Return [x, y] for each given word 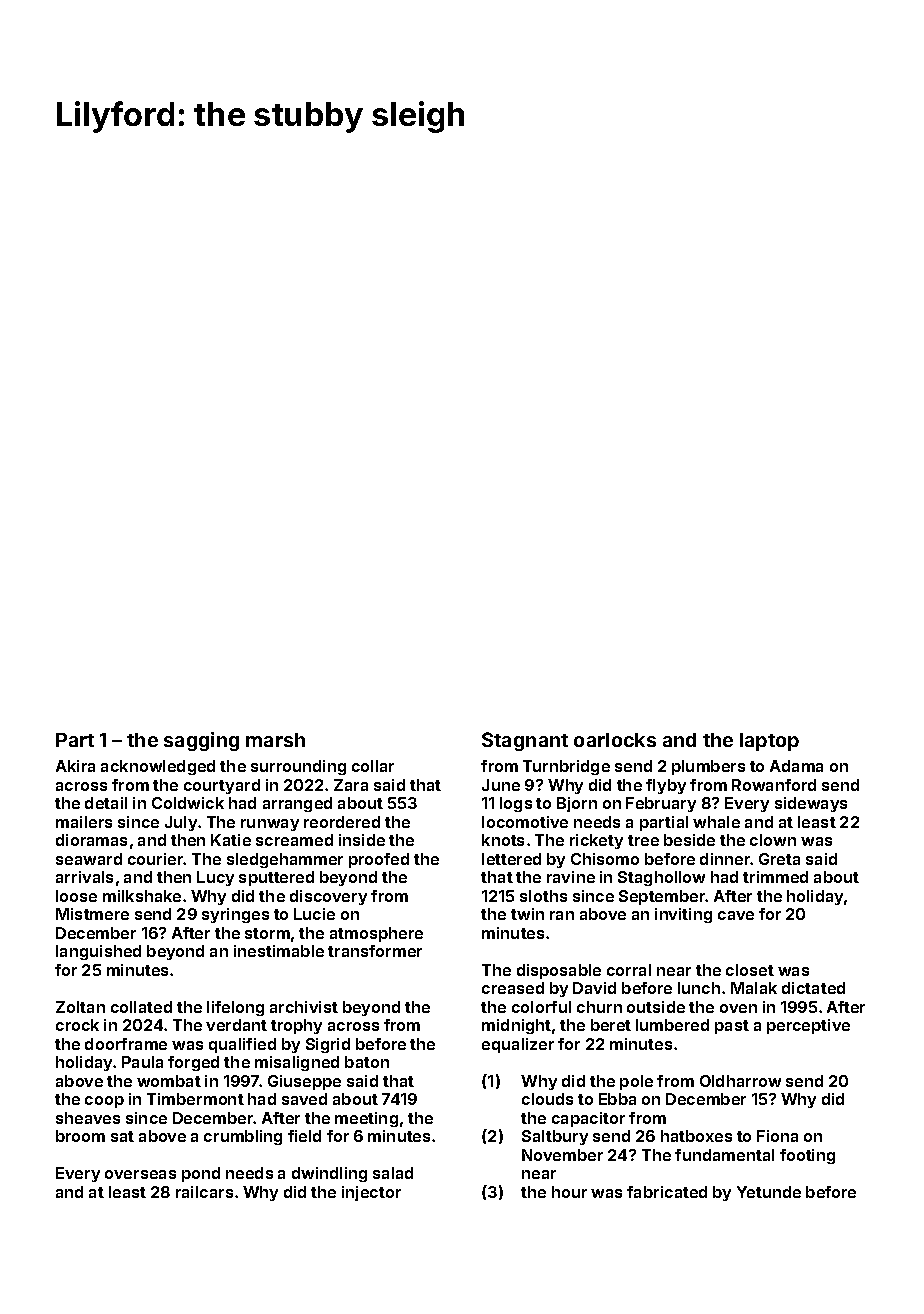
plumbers [708, 767]
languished [98, 952]
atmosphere [376, 934]
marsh [275, 740]
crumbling [243, 1137]
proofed [379, 860]
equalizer [518, 1045]
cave [736, 915]
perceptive [808, 1026]
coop [104, 1102]
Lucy [215, 878]
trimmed [775, 877]
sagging [201, 741]
